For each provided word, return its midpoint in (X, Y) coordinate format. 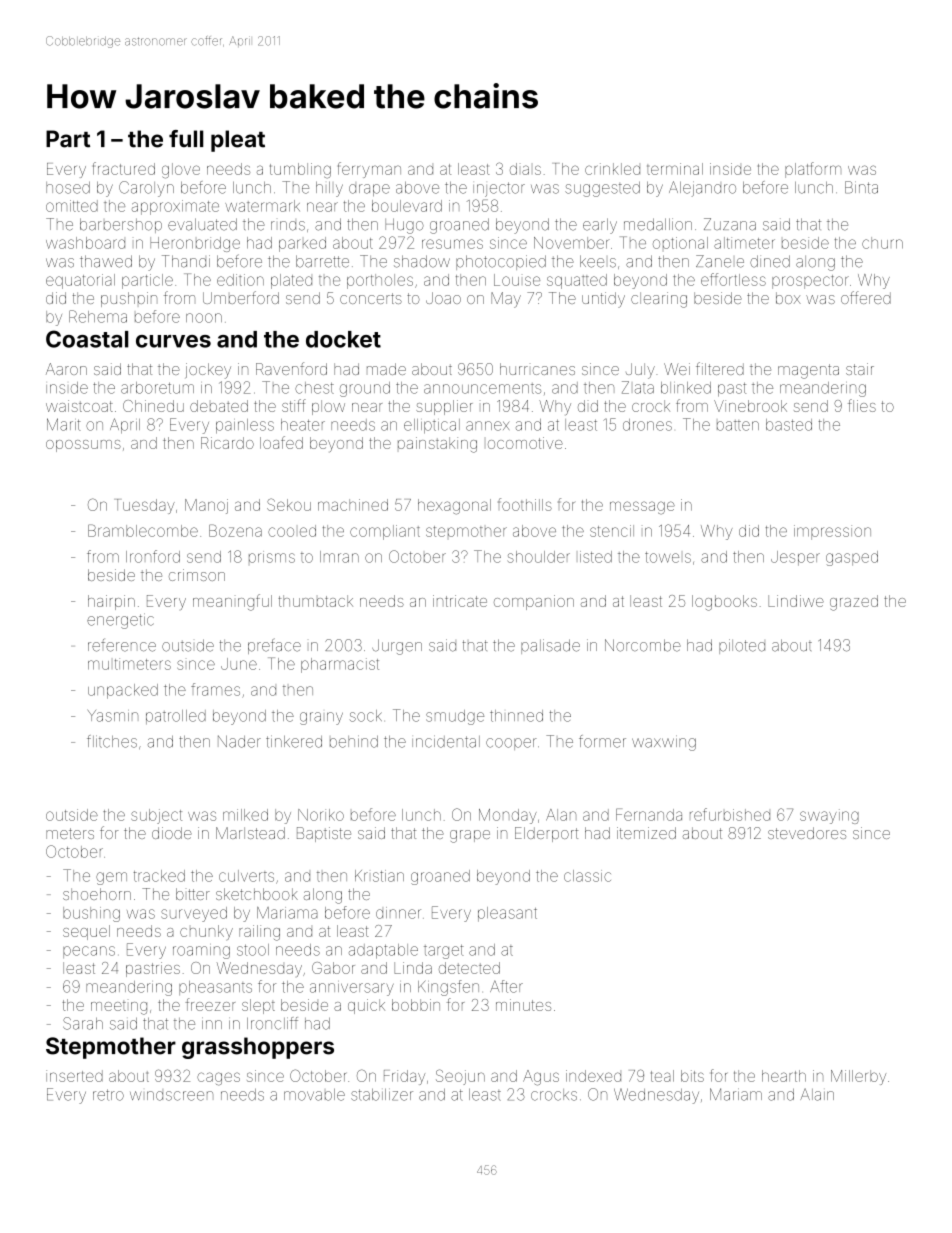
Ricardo (227, 443)
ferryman (369, 170)
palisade (550, 646)
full (186, 139)
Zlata (638, 387)
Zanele (720, 261)
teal (662, 1076)
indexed (593, 1076)
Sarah (83, 1023)
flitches (112, 741)
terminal (675, 169)
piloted (742, 646)
